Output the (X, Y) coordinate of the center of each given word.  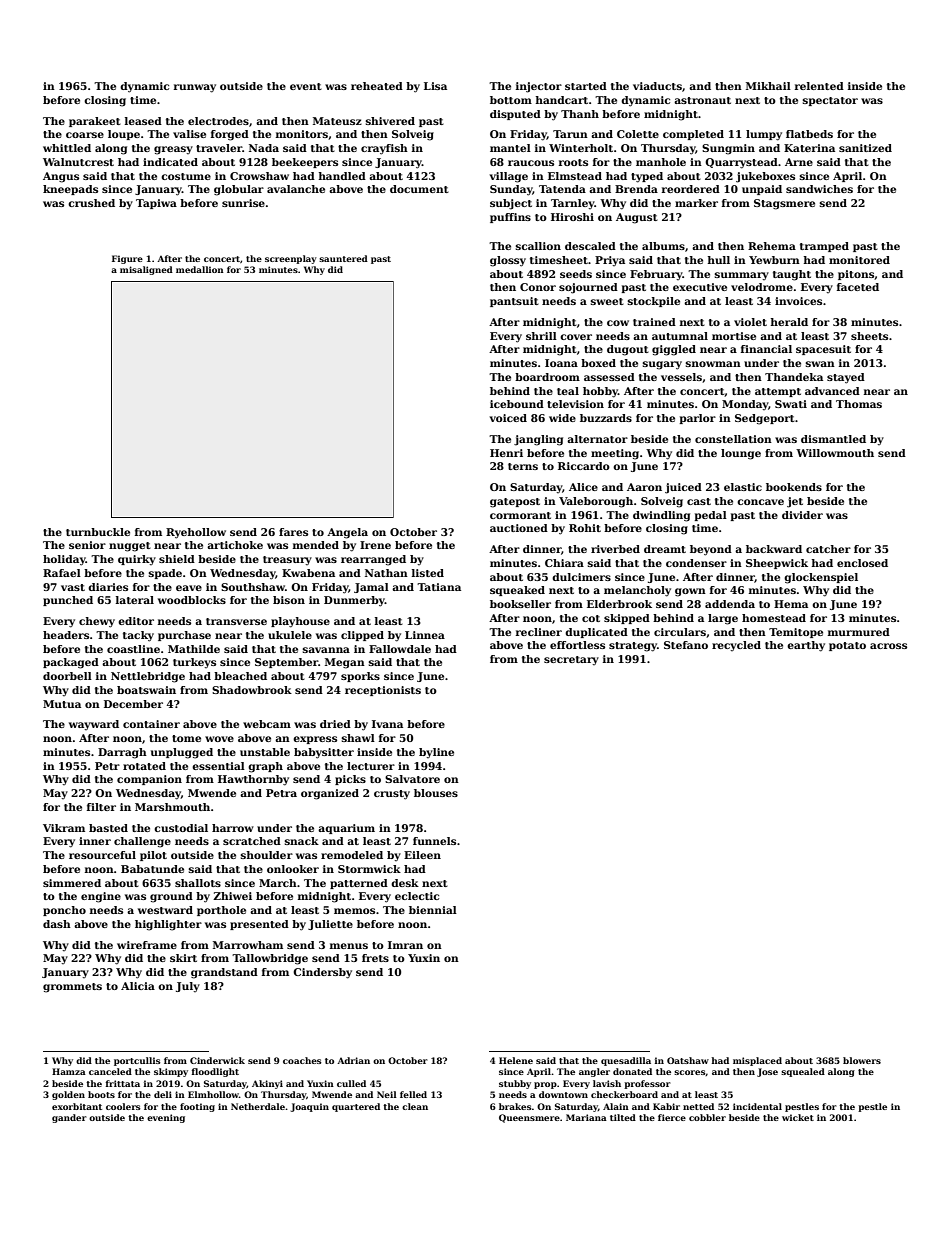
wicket (798, 1117)
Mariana (586, 1117)
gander (69, 1118)
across (888, 646)
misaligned (146, 270)
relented (819, 86)
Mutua (62, 704)
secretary (571, 660)
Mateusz (337, 121)
